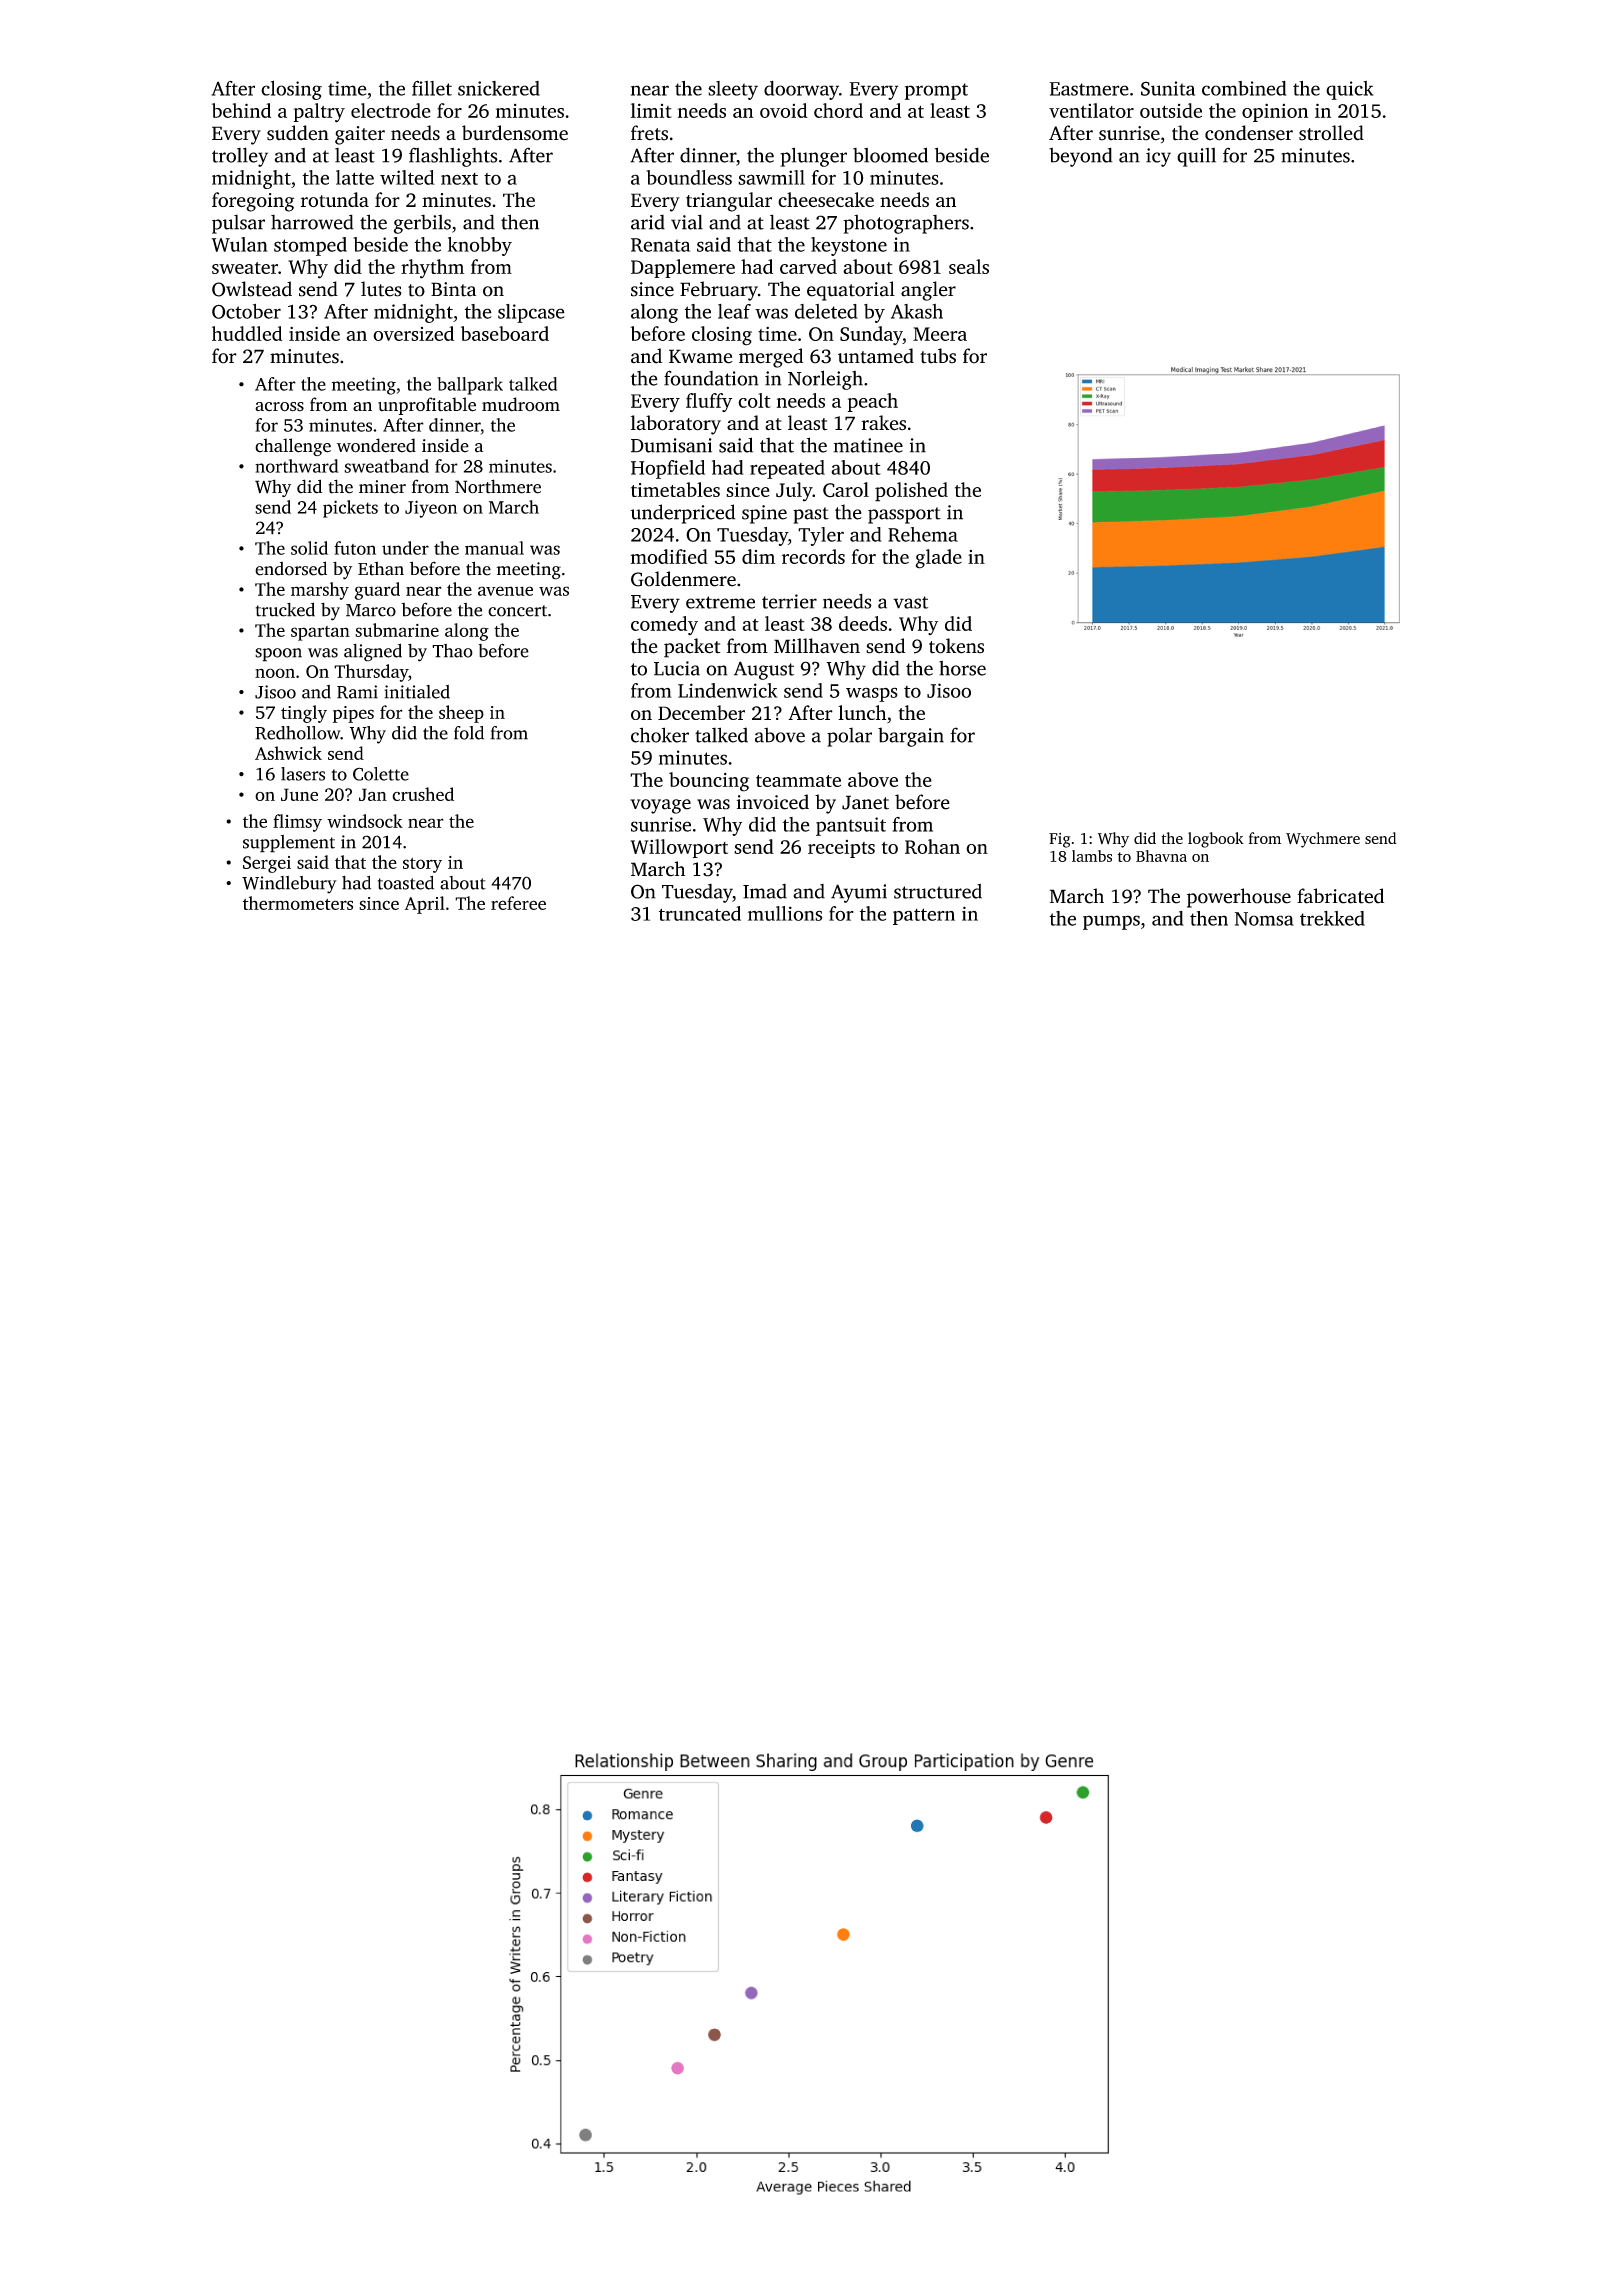 This document has width=1620, height=2292. I want to click on fillet, so click(432, 88).
